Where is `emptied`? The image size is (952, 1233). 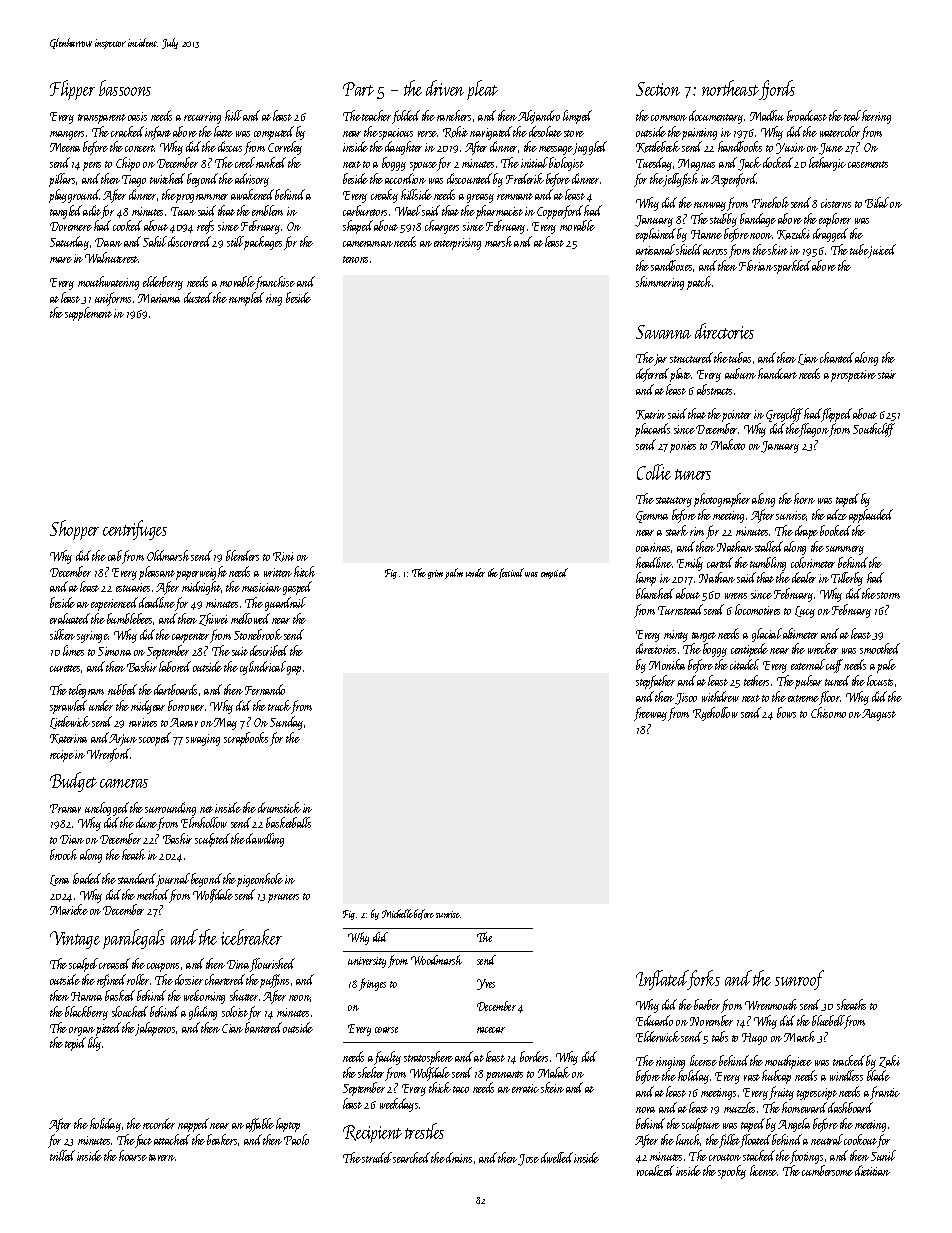 emptied is located at coordinates (554, 573).
